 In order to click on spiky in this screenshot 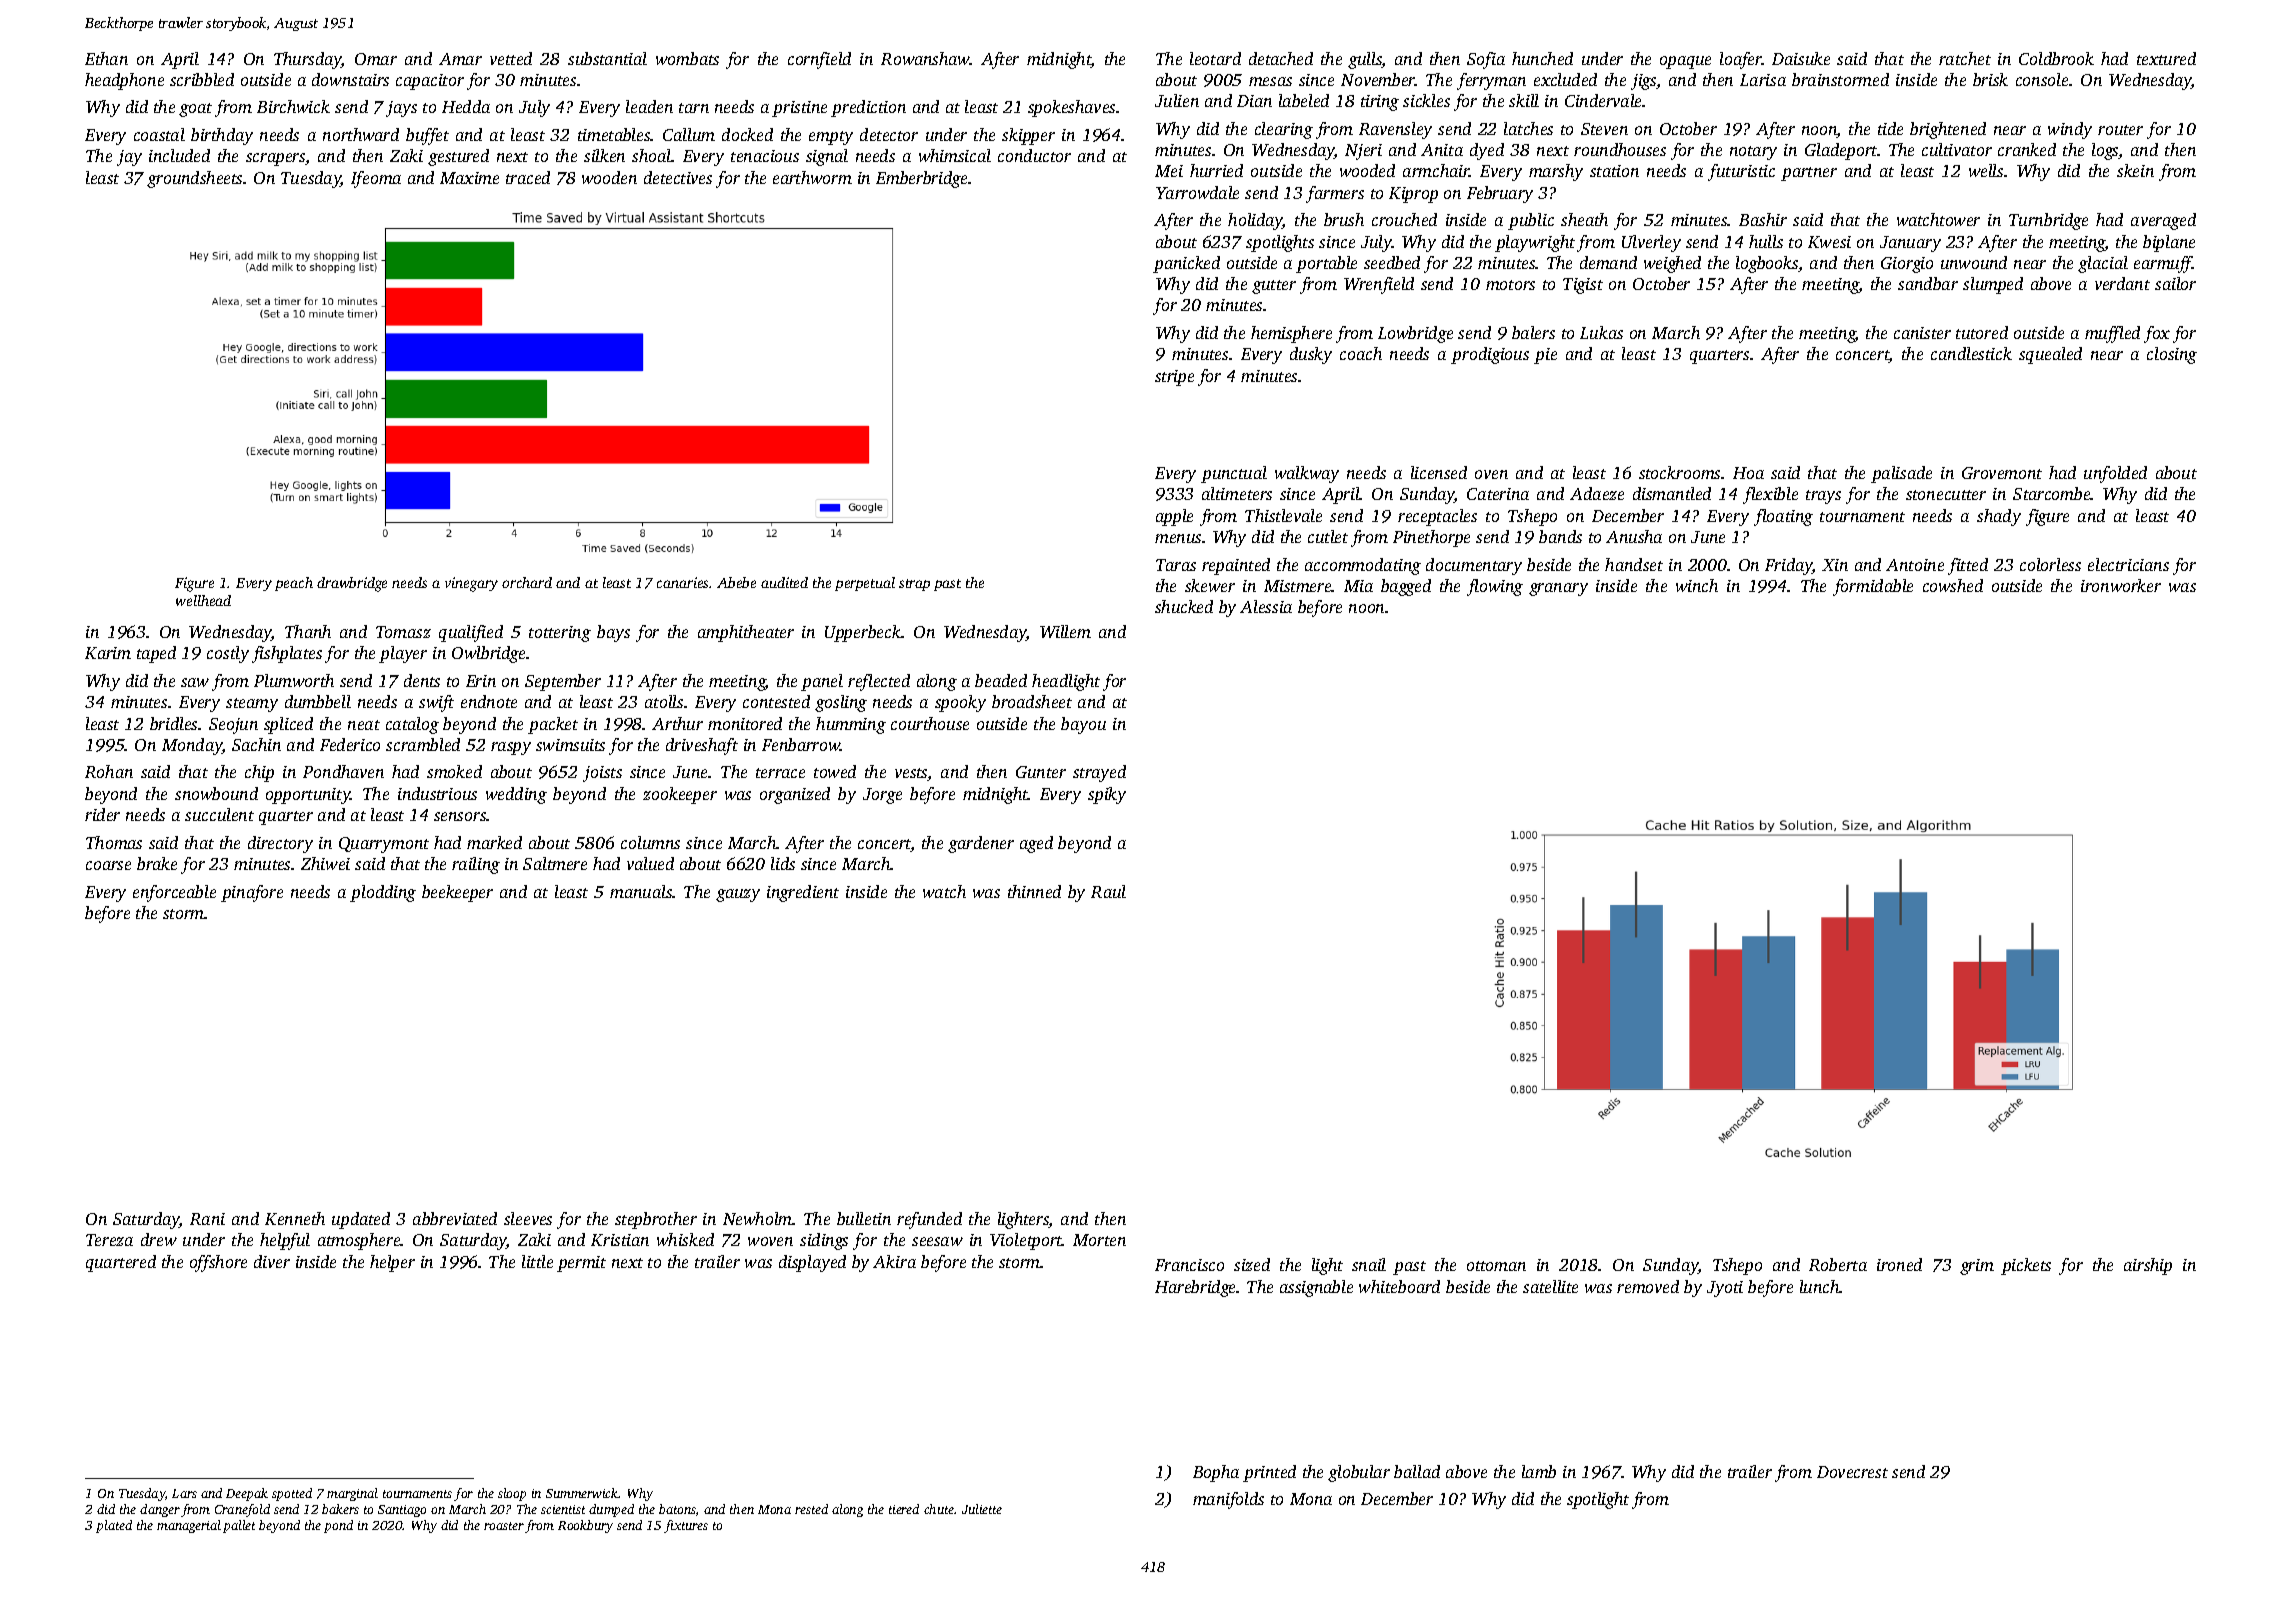, I will do `click(1107, 795)`.
